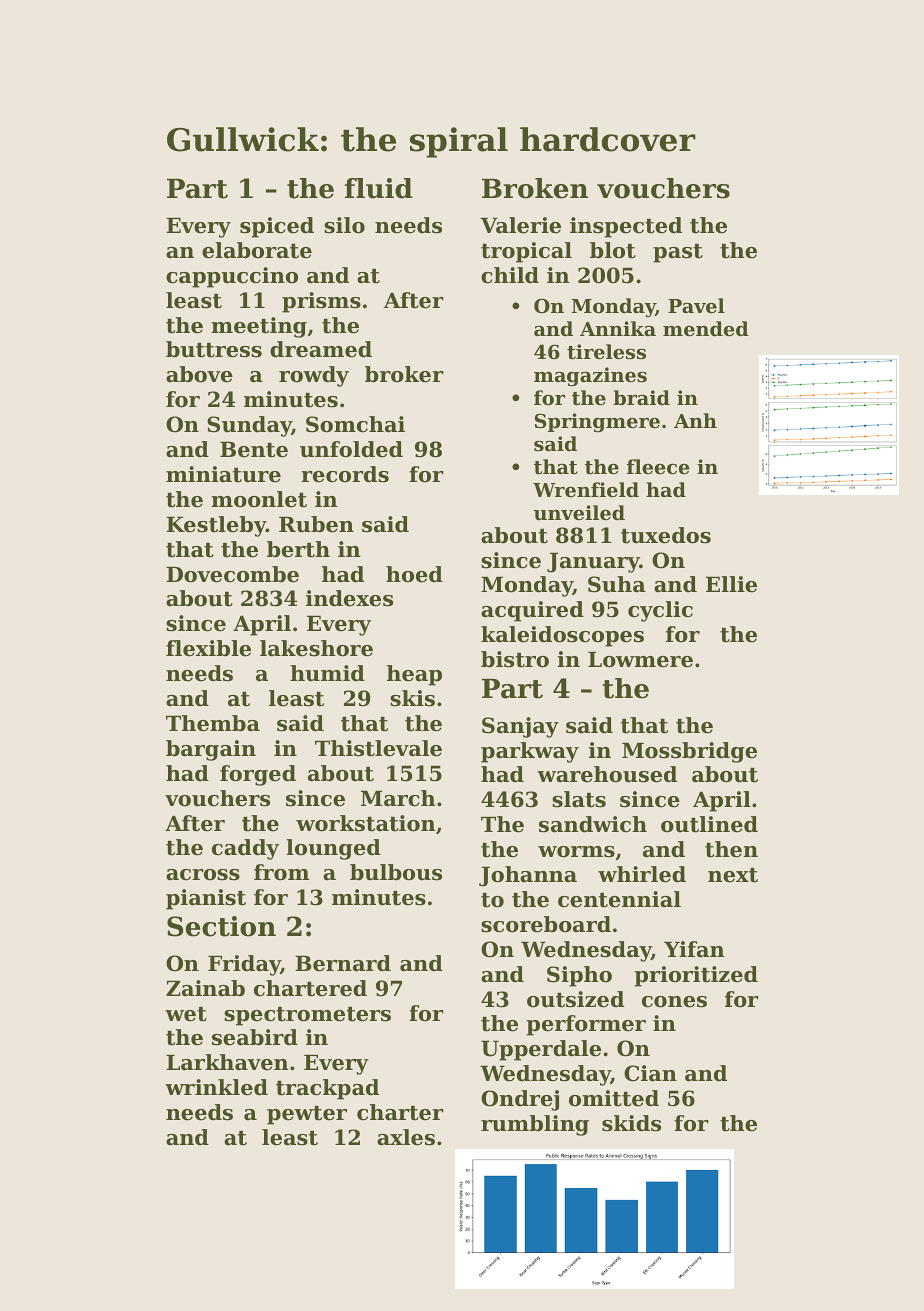 The image size is (924, 1311). Describe the element at coordinates (258, 775) in the document. I see `forged` at that location.
